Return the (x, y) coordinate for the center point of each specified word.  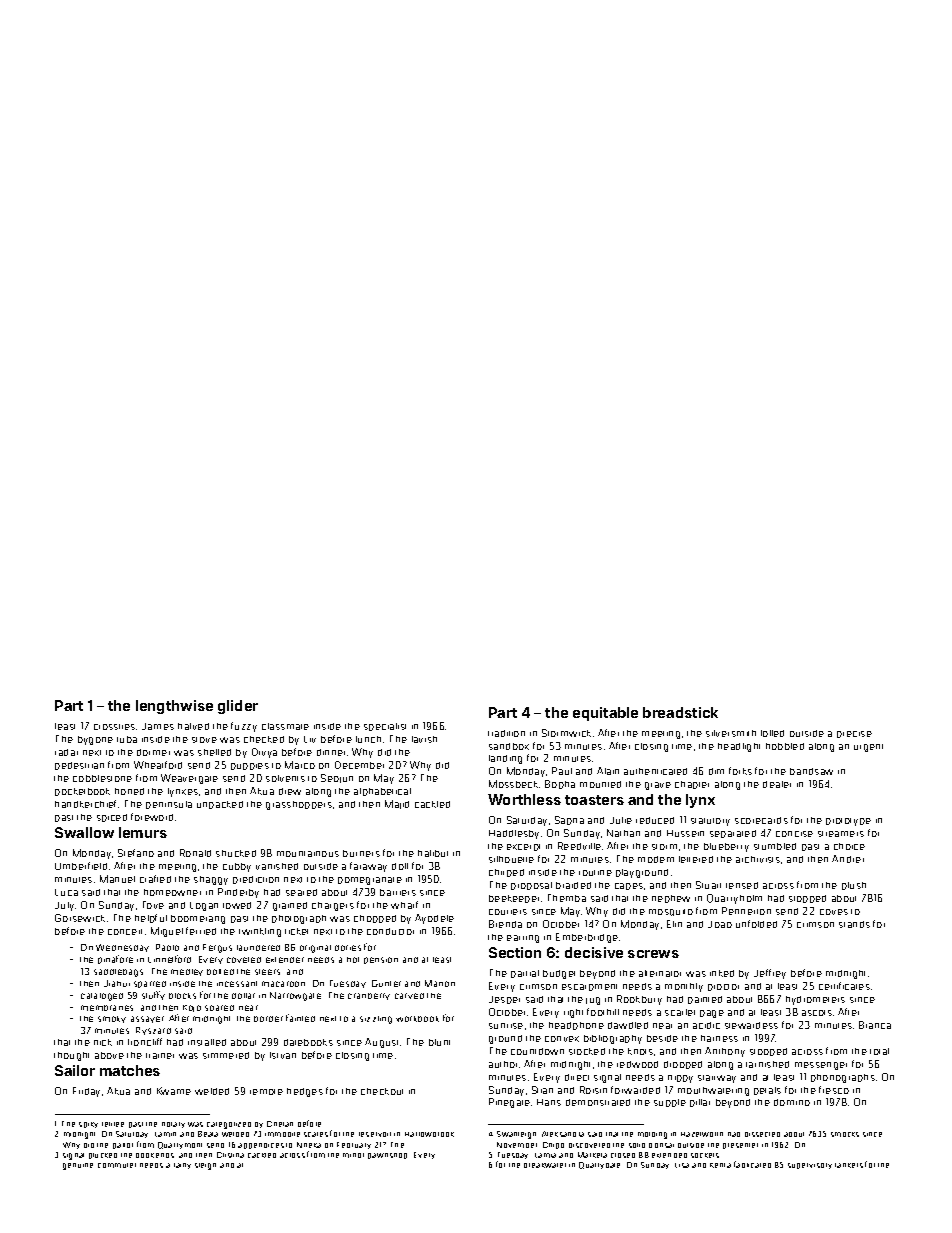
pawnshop (387, 1156)
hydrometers (815, 1000)
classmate (285, 726)
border (268, 1019)
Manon (440, 983)
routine (595, 873)
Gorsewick (80, 918)
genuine (78, 1166)
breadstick (680, 712)
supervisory (810, 1166)
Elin (674, 924)
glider (238, 707)
